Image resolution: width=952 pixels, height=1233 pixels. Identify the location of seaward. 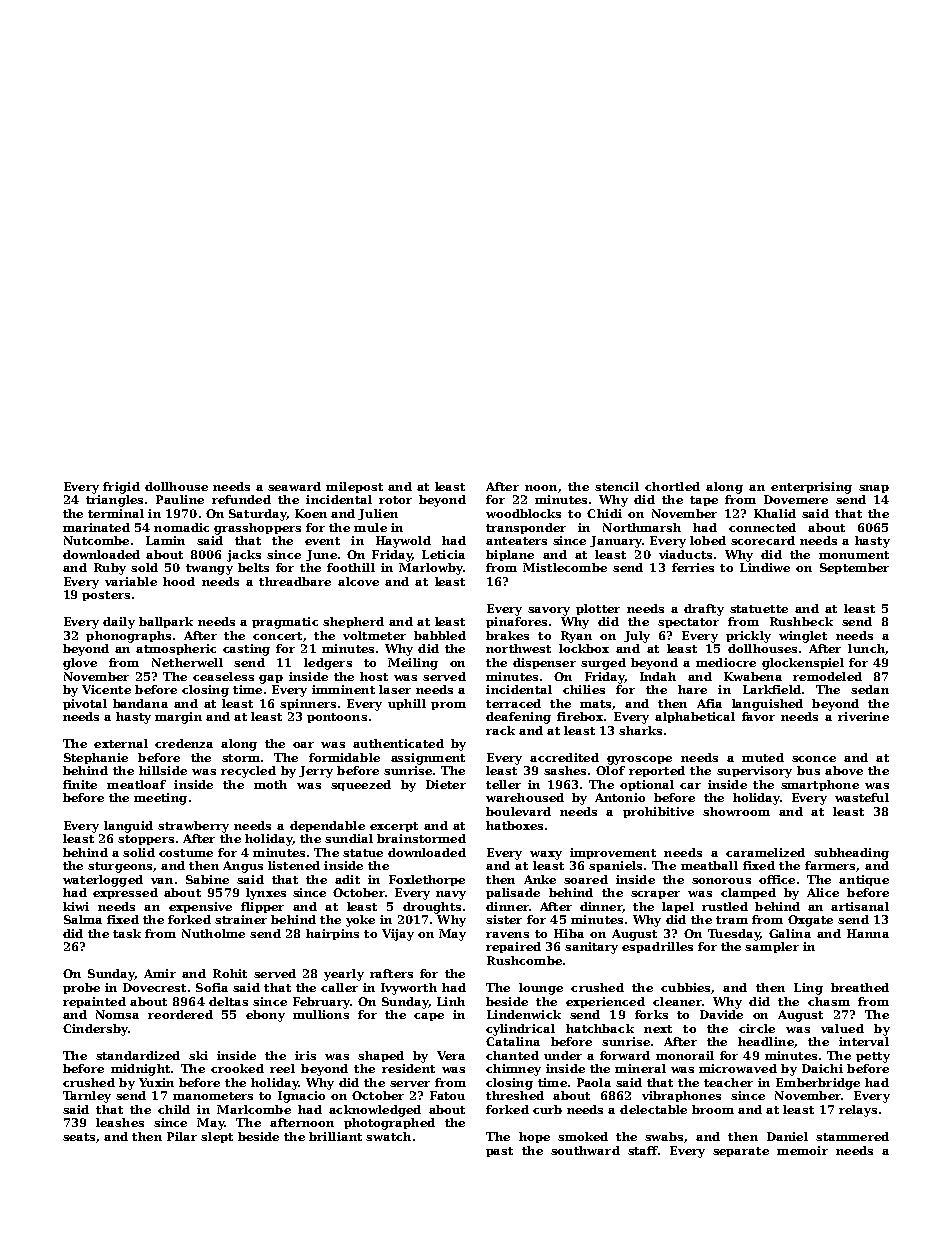
(294, 486).
